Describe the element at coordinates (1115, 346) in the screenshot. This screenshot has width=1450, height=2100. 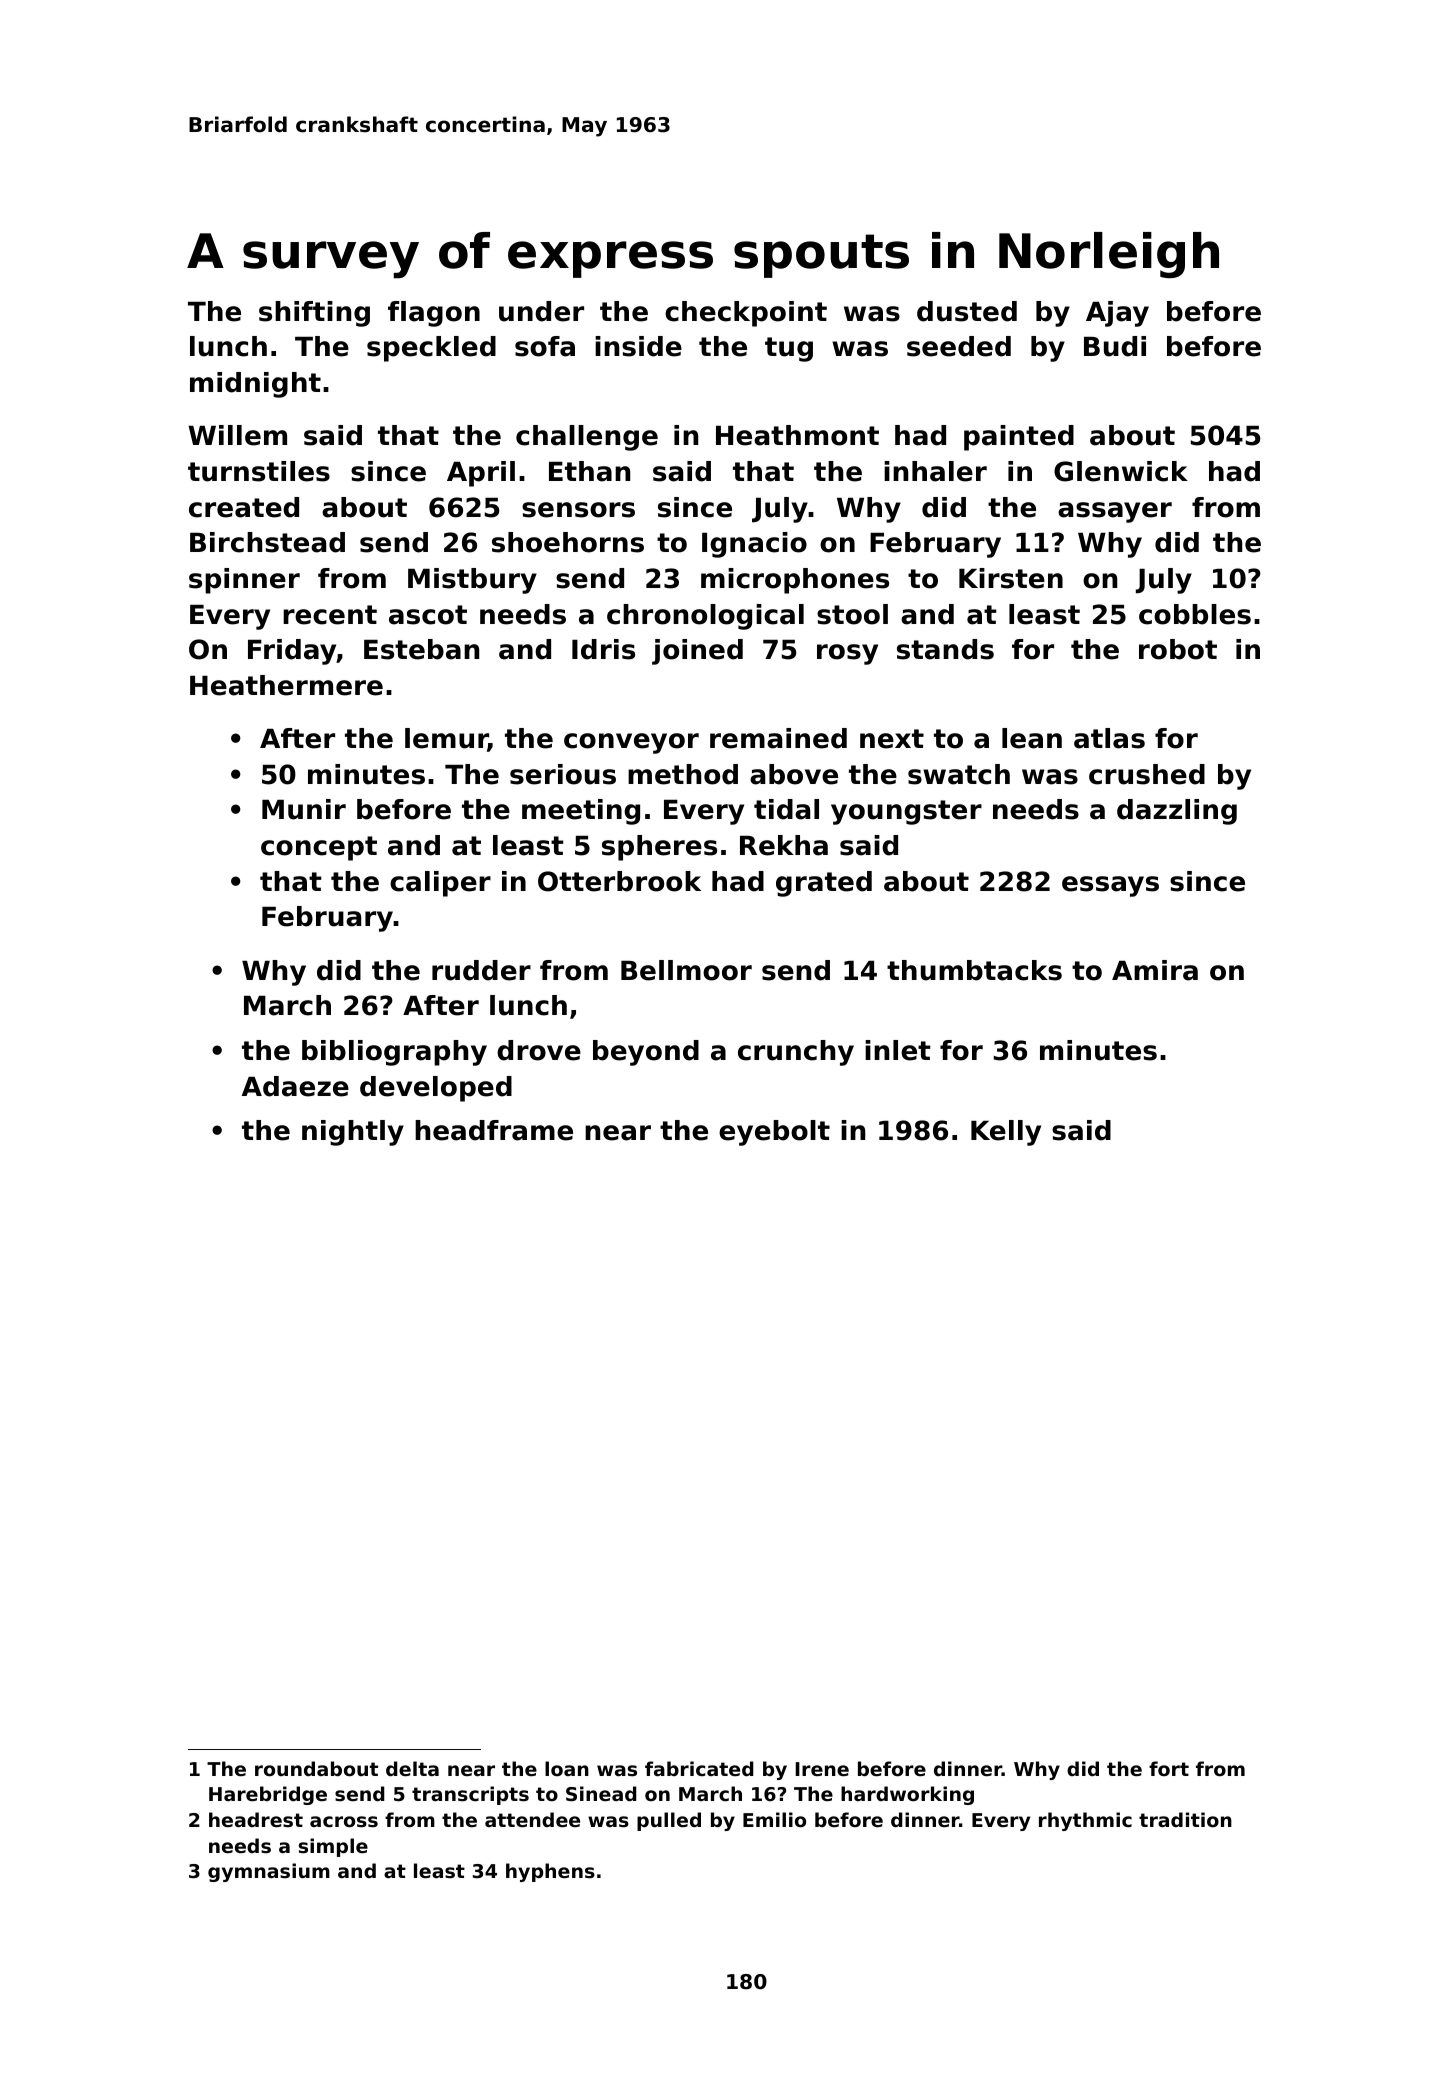
I see `Budi` at that location.
